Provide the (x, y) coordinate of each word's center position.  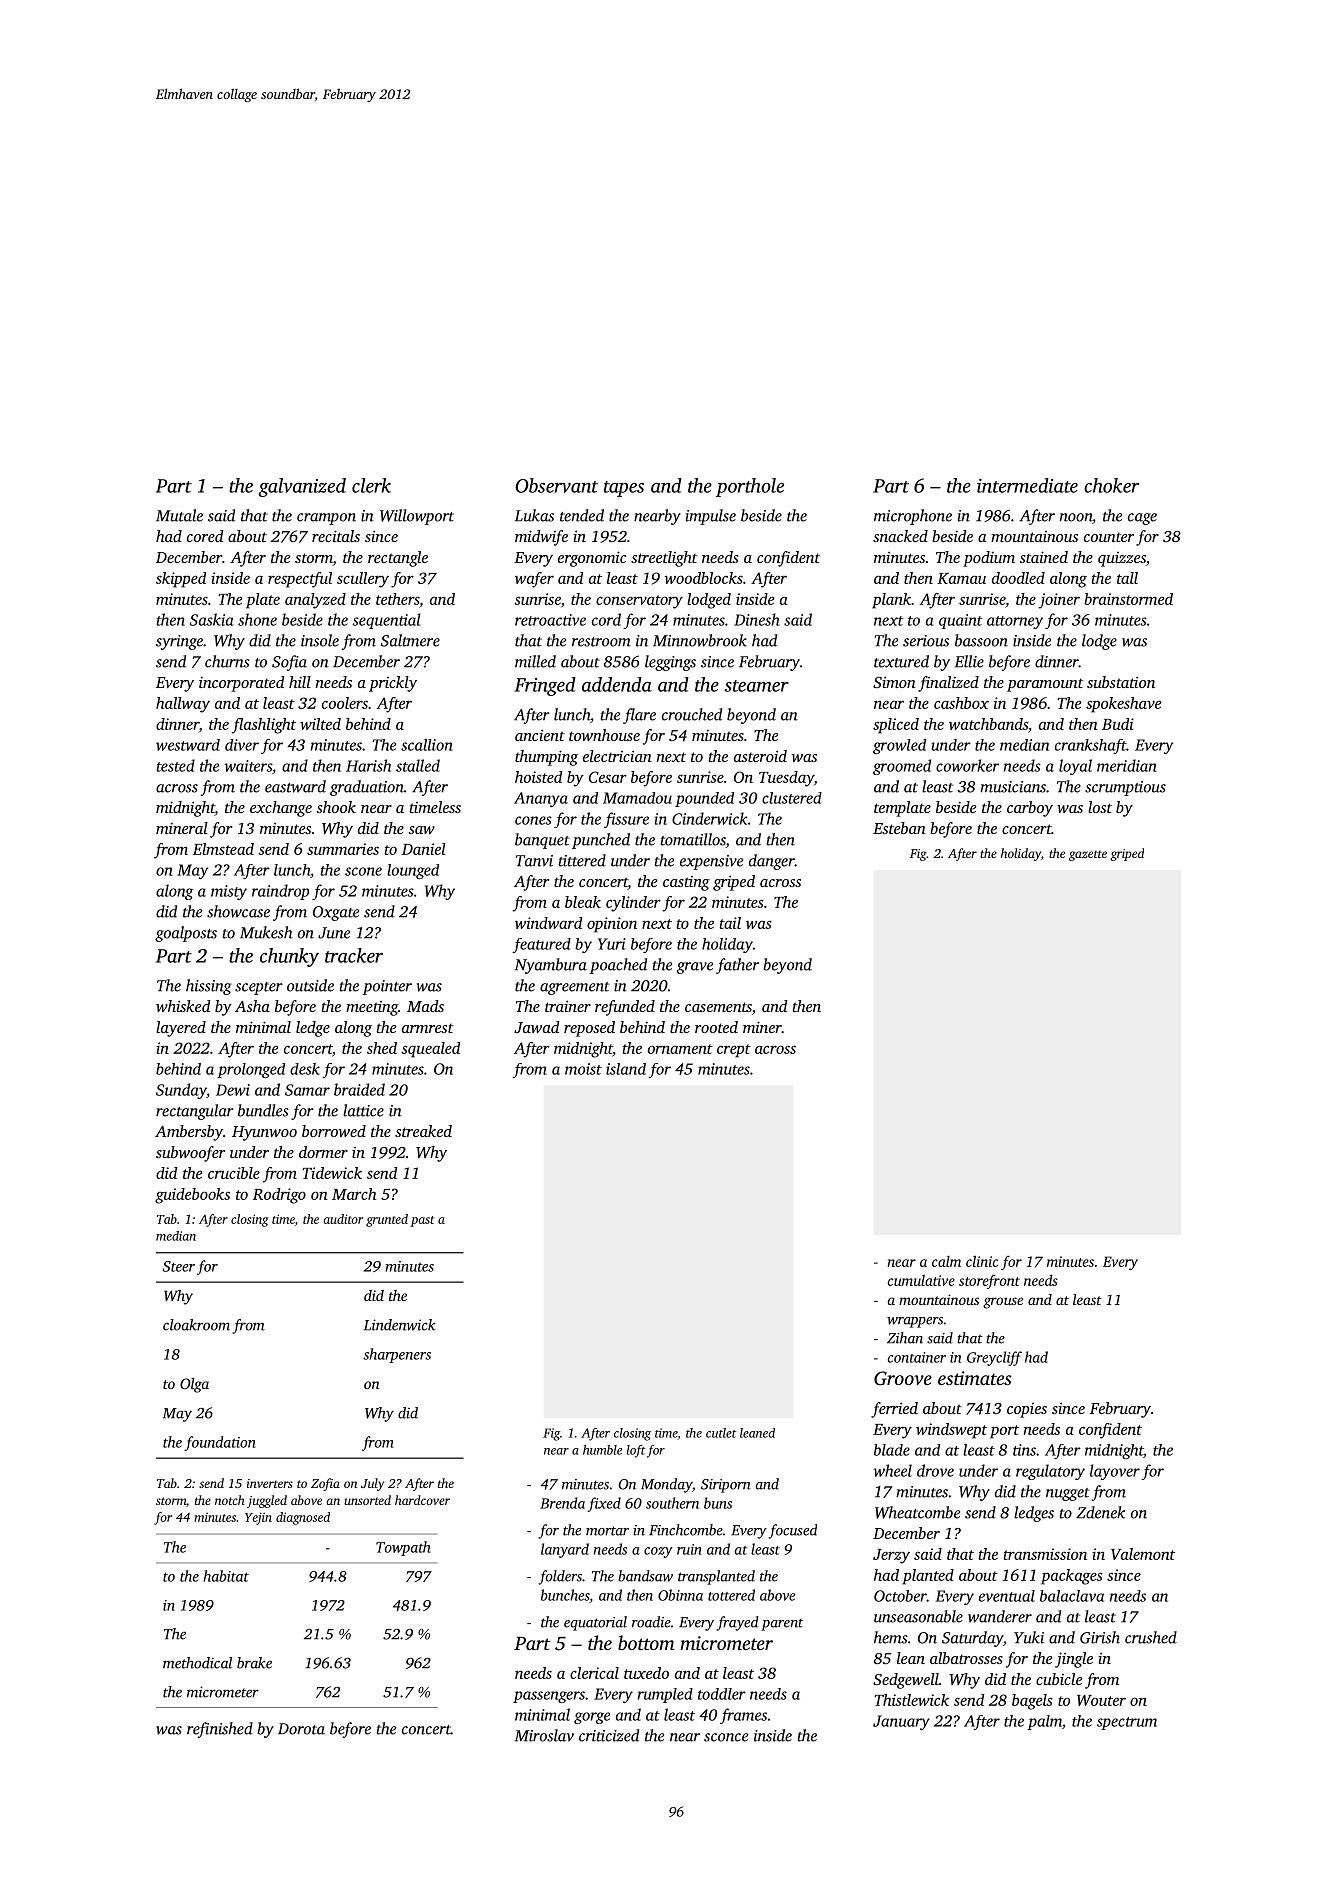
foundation (220, 1443)
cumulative (921, 1280)
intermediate (1027, 485)
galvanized (302, 487)
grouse (1003, 1303)
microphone (913, 517)
